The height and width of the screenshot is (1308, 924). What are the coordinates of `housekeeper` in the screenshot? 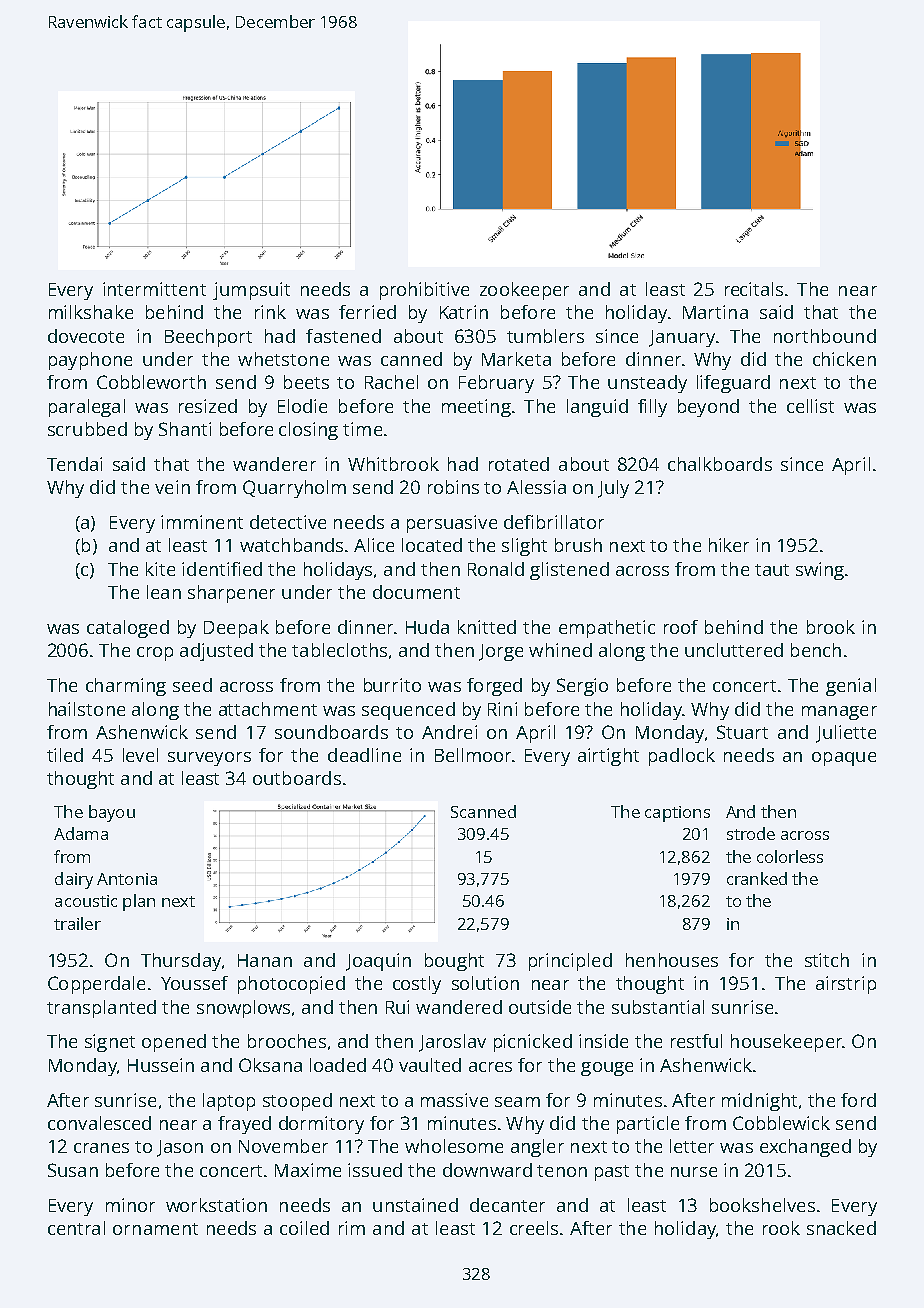 It's located at (787, 1043).
